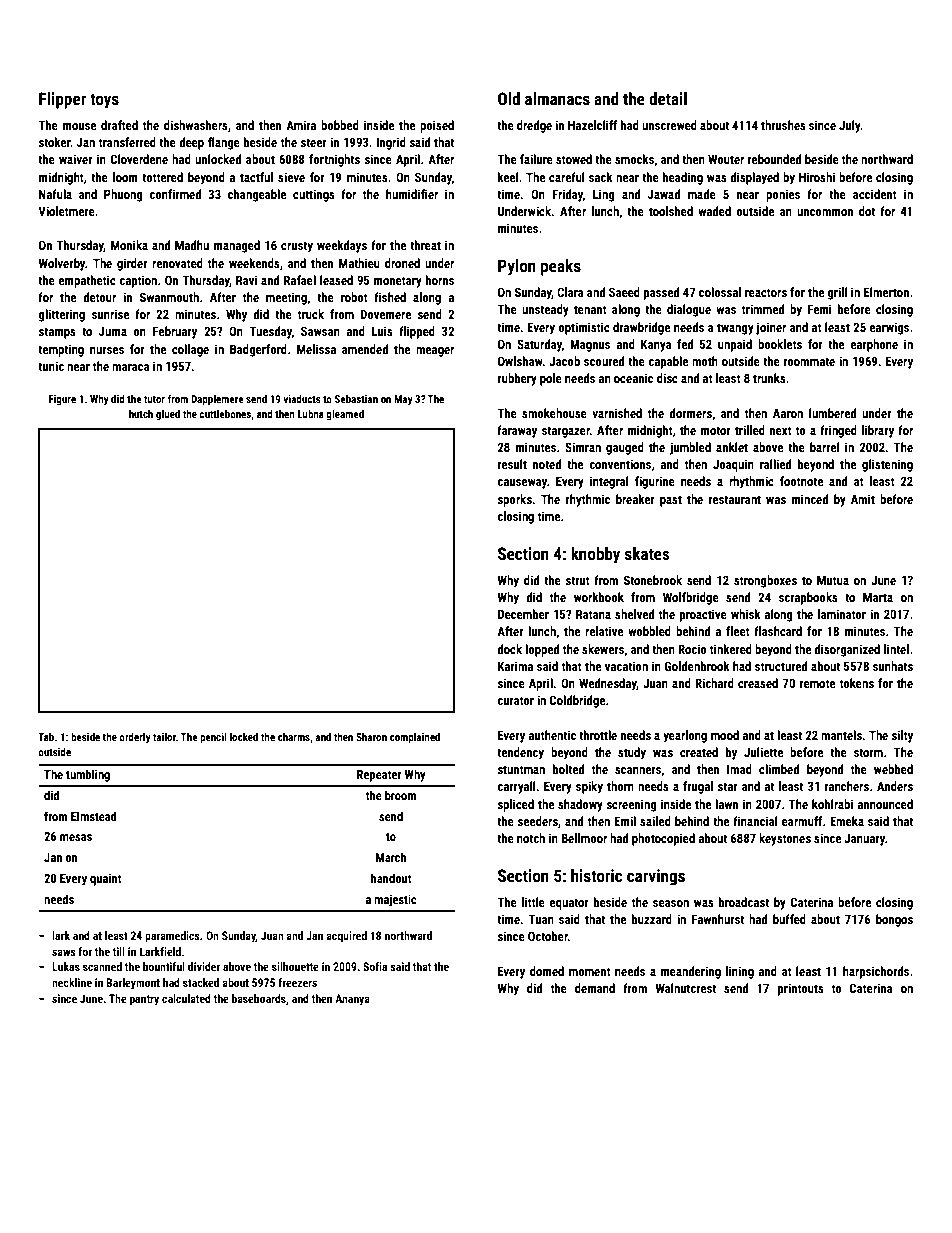  What do you see at coordinates (720, 292) in the screenshot?
I see `colossal` at bounding box center [720, 292].
